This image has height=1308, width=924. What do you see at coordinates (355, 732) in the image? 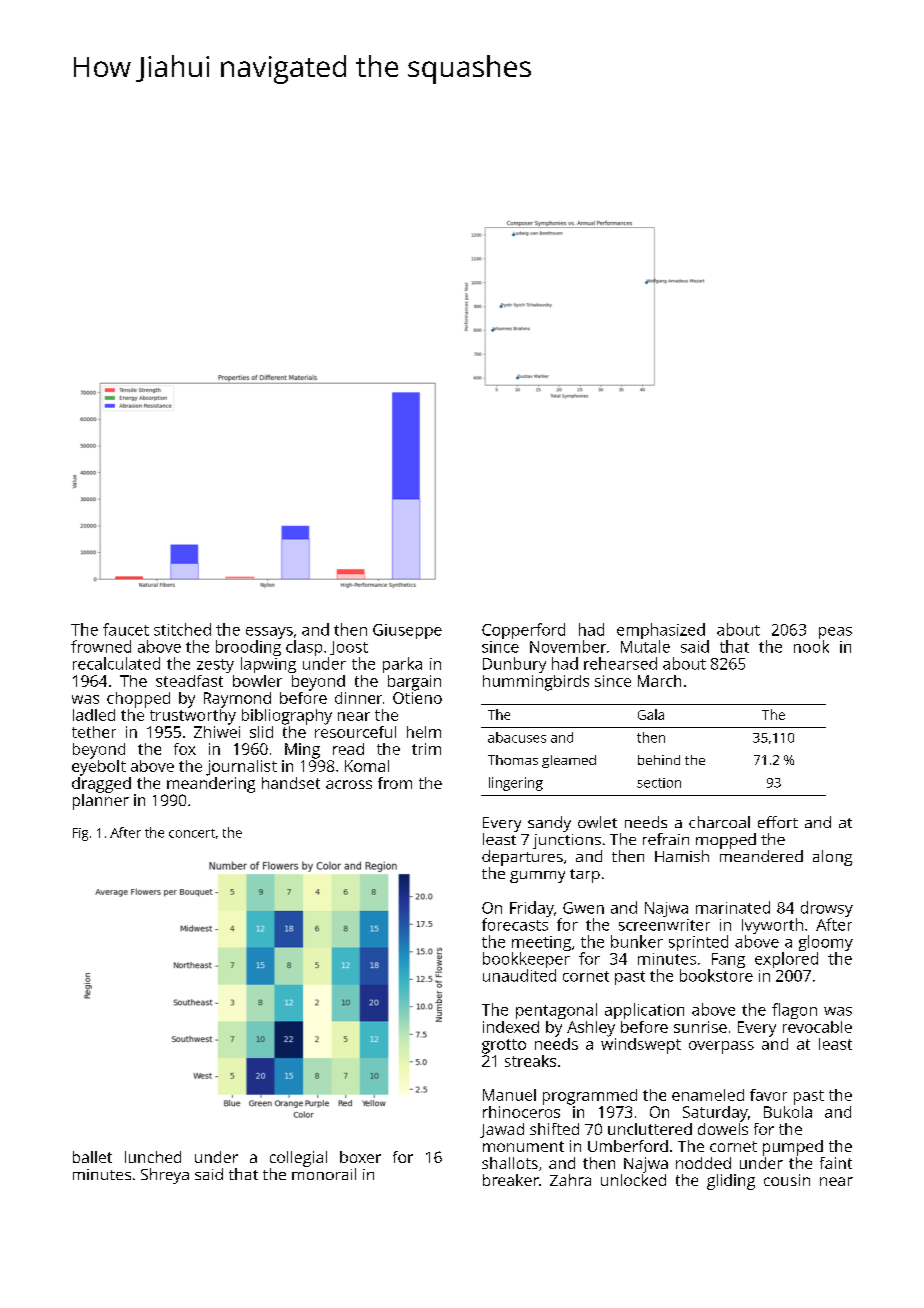
I see `resourceful` at bounding box center [355, 732].
